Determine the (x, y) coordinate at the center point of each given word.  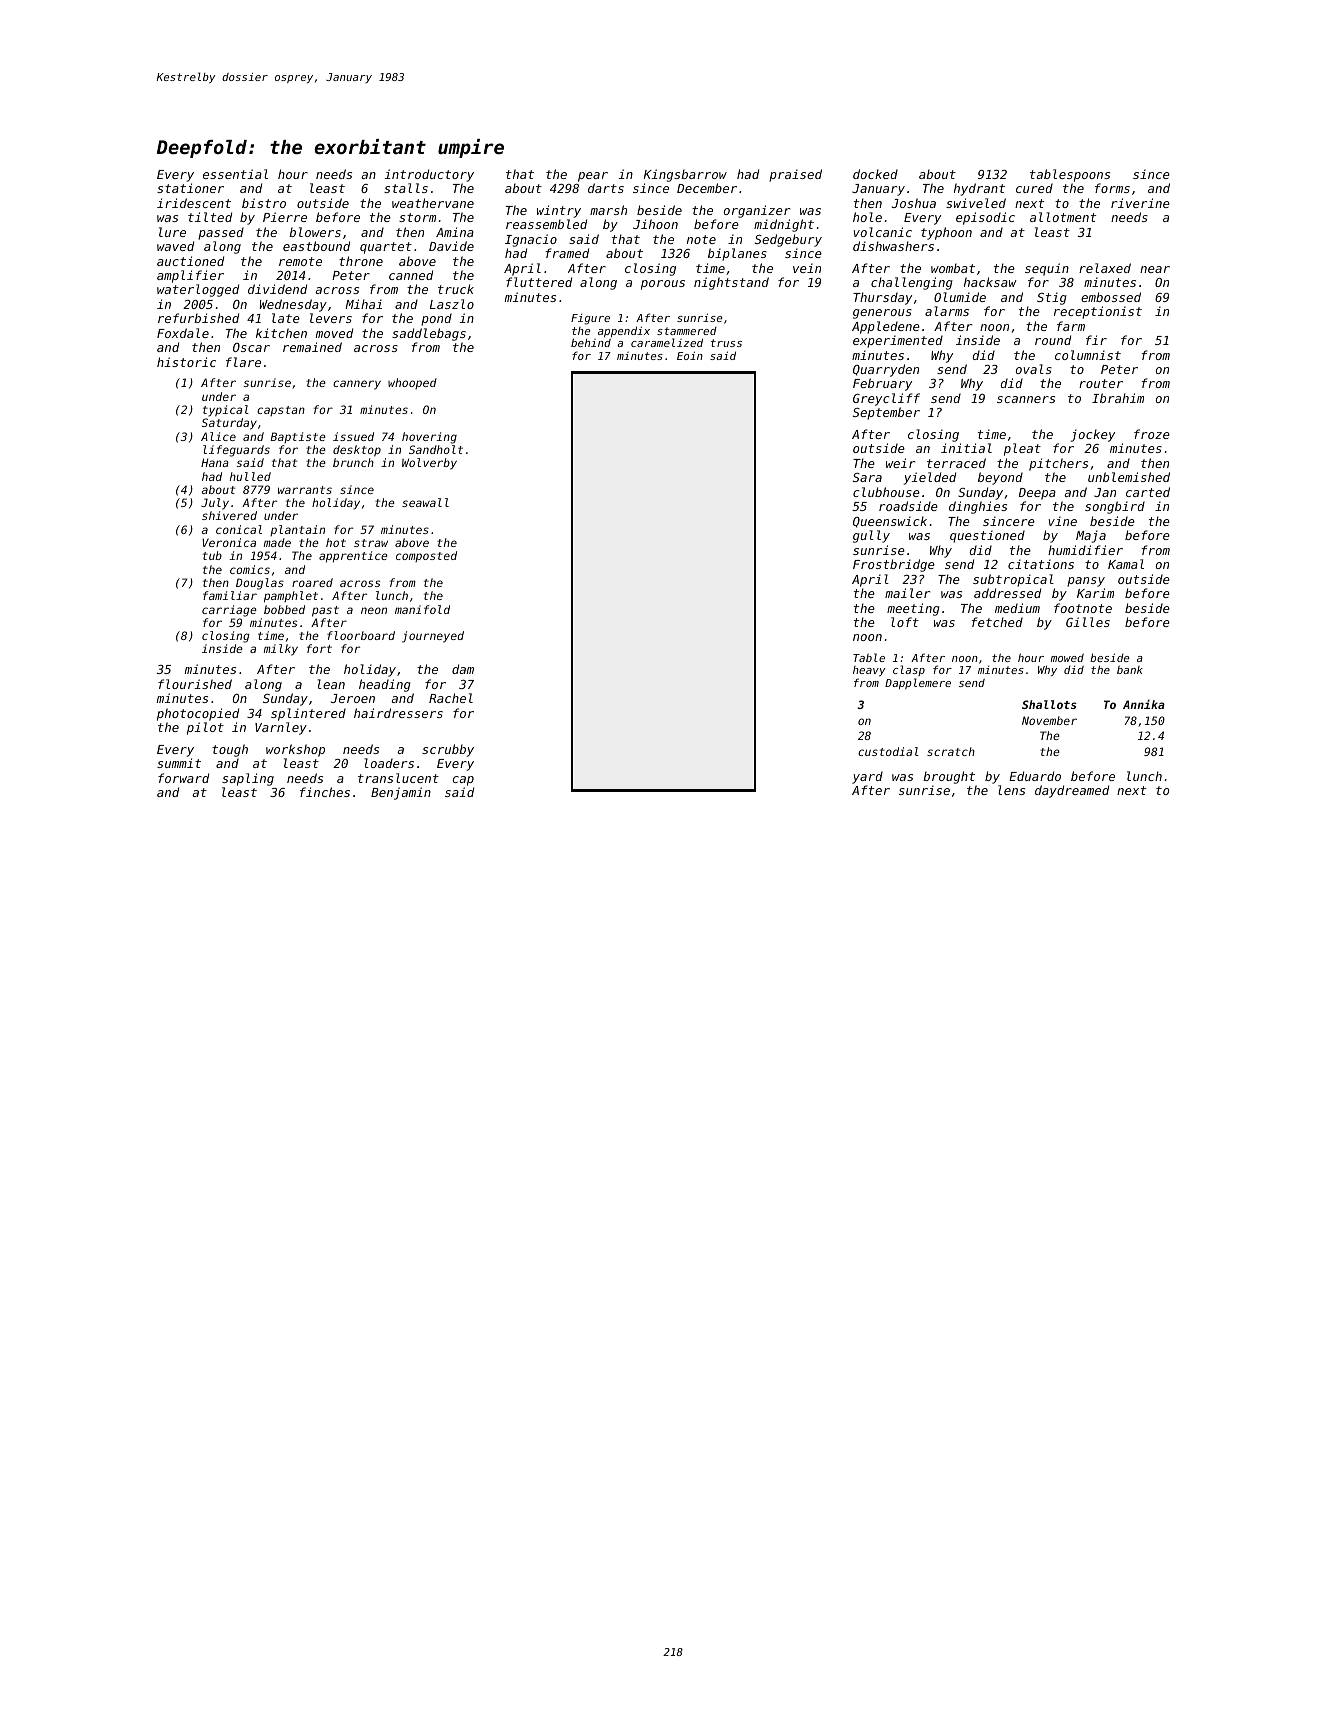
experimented (898, 341)
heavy (869, 671)
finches (325, 792)
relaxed (1105, 268)
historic (186, 362)
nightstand (731, 283)
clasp (909, 670)
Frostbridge (894, 565)
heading (385, 685)
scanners (1026, 399)
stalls (406, 188)
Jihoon (655, 224)
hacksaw (990, 282)
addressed (1007, 593)
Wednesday (293, 305)
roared (312, 582)
